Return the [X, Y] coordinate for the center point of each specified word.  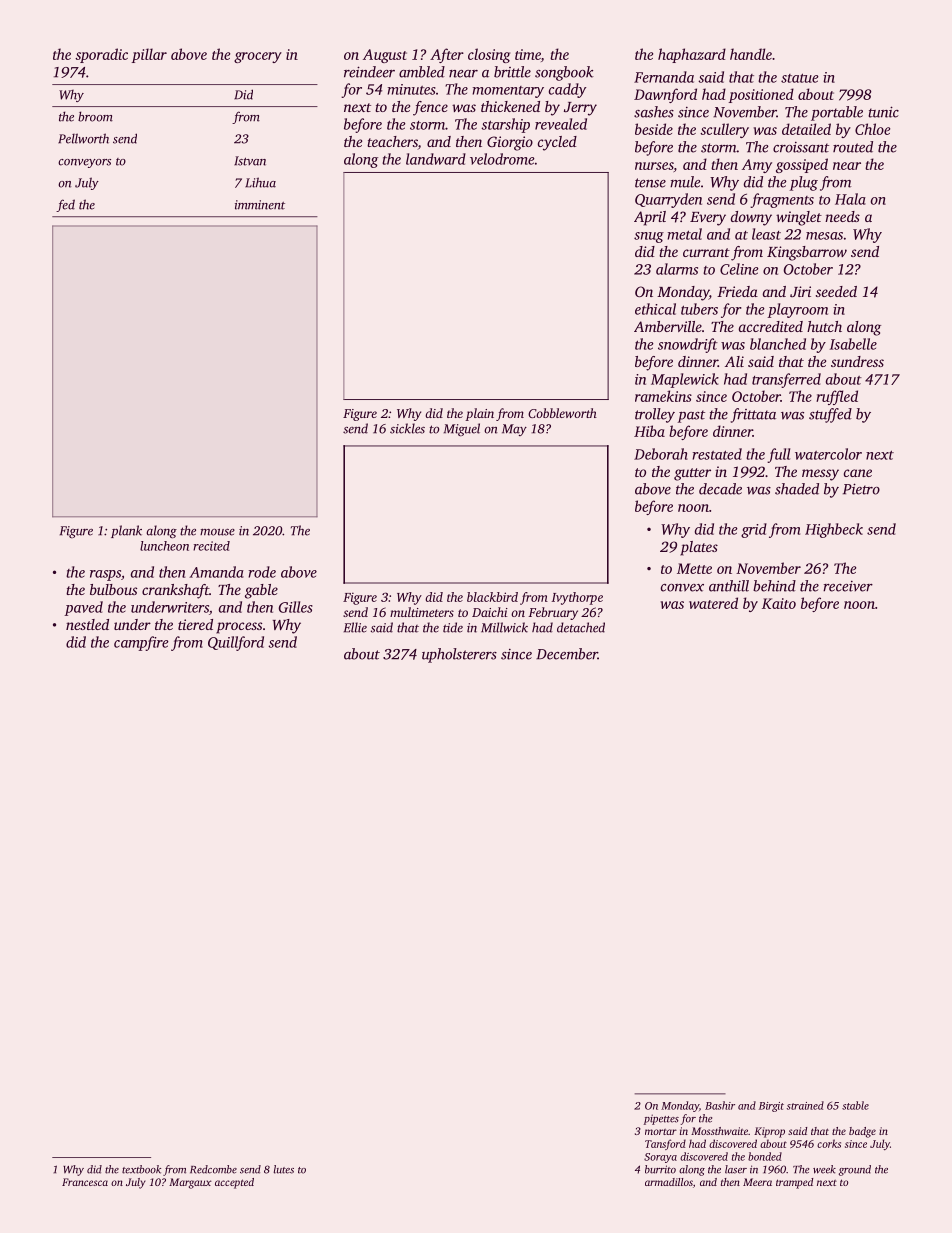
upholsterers [459, 655]
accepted [234, 1183]
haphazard [692, 55]
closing [489, 55]
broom [95, 116]
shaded [797, 489]
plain [479, 414]
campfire [141, 643]
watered [713, 603]
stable [855, 1105]
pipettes [661, 1119]
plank [126, 531]
